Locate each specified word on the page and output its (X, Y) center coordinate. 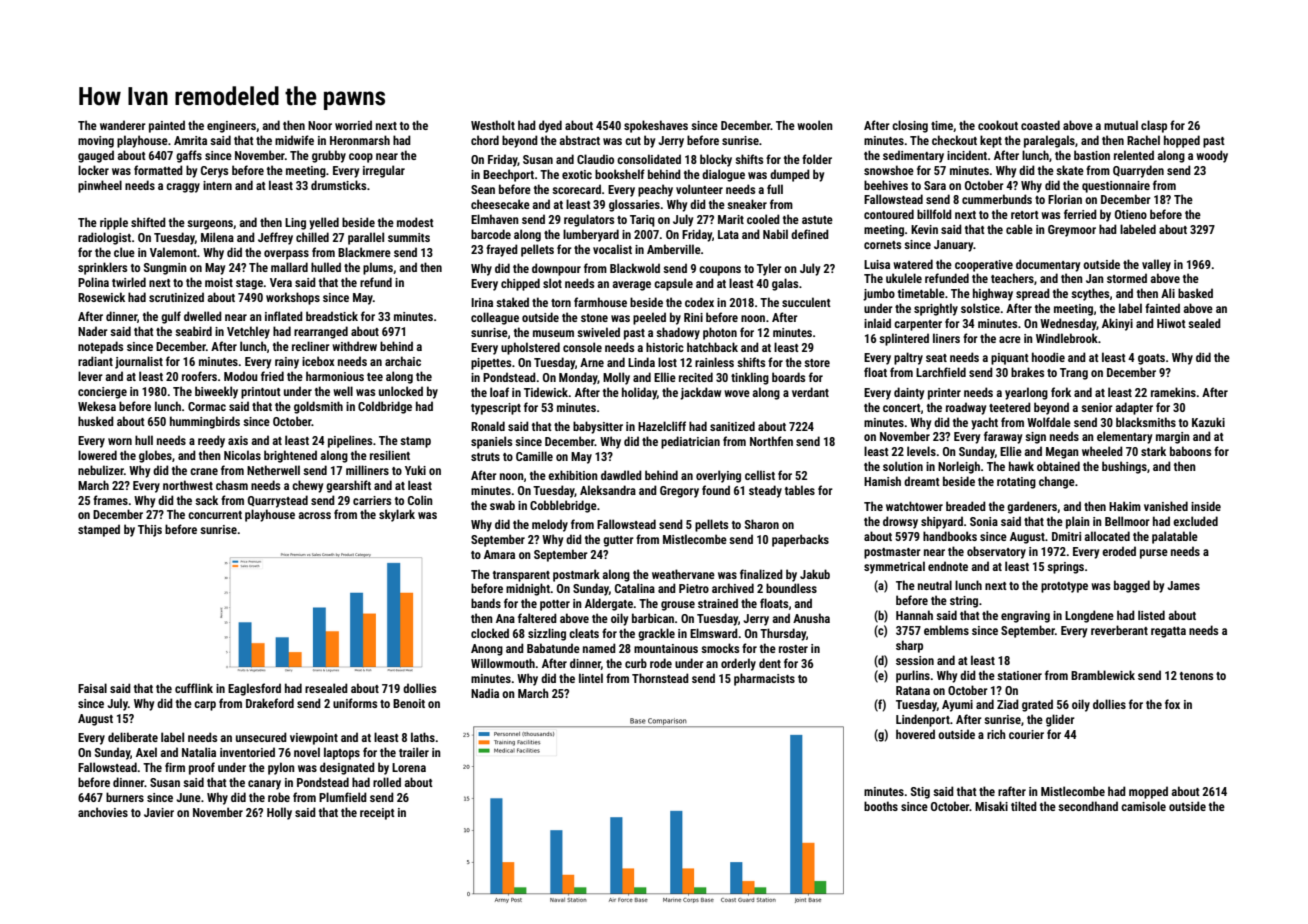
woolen (815, 125)
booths (881, 806)
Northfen (771, 441)
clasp (1154, 126)
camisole (1143, 806)
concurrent (215, 515)
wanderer (123, 125)
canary (264, 785)
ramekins (1173, 392)
